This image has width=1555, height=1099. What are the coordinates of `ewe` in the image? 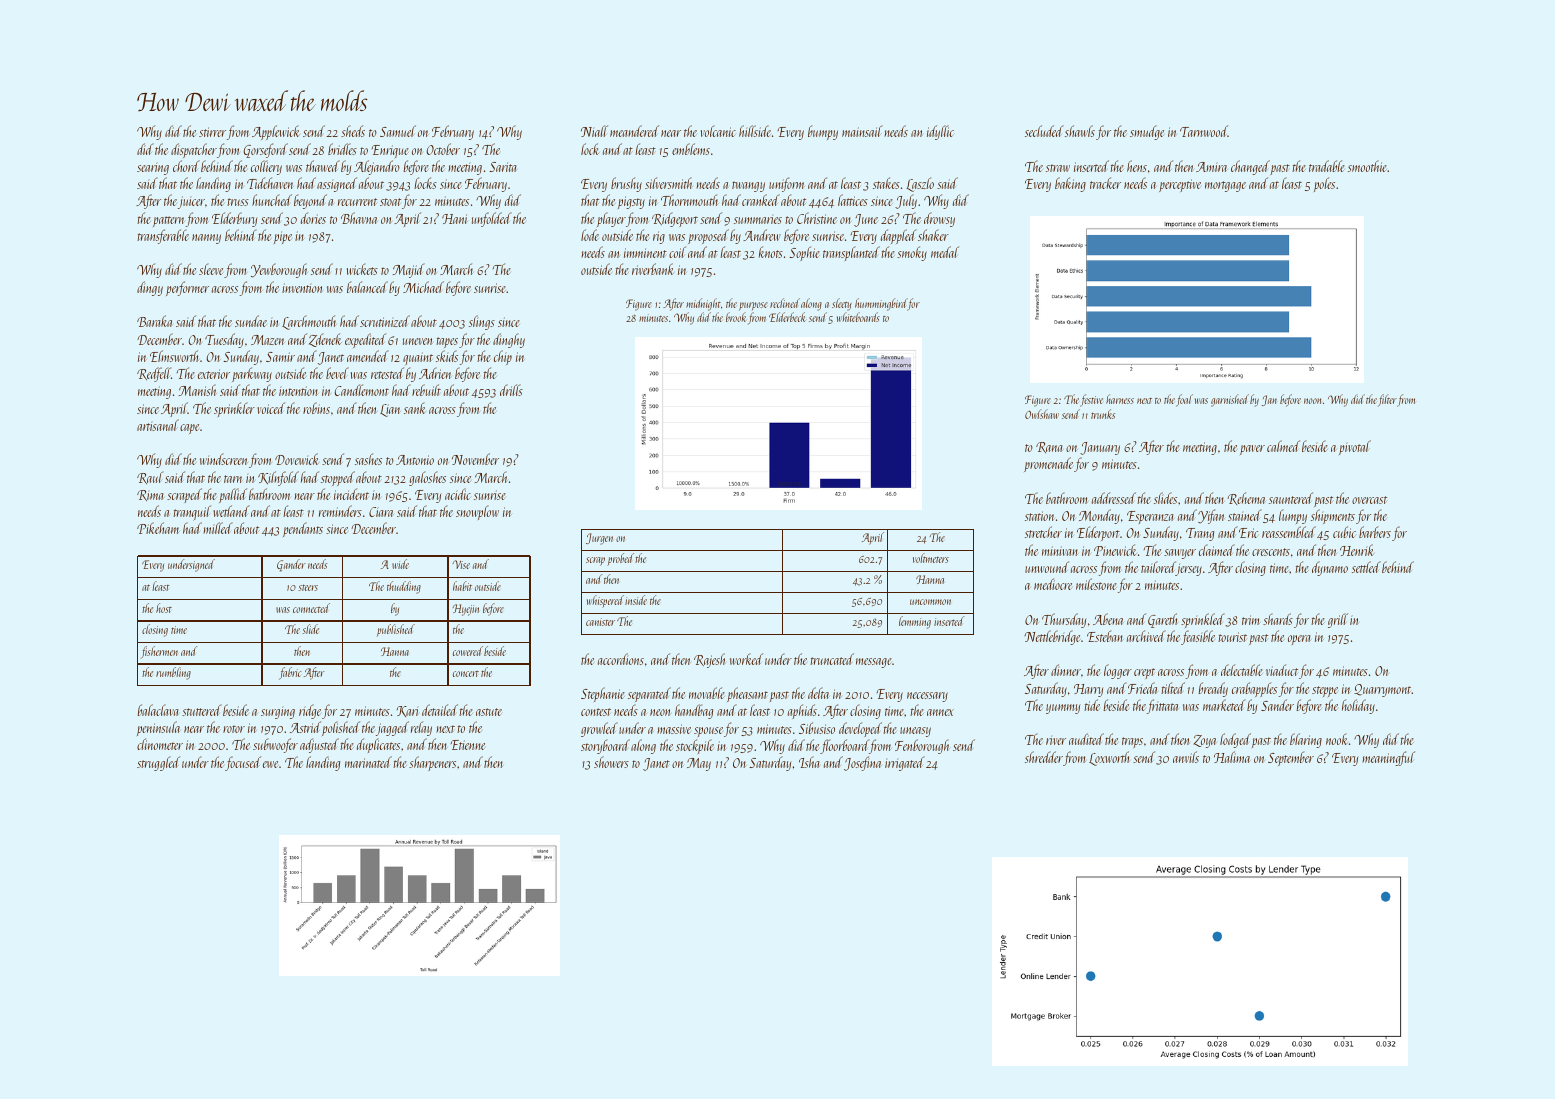 It's located at (270, 764).
